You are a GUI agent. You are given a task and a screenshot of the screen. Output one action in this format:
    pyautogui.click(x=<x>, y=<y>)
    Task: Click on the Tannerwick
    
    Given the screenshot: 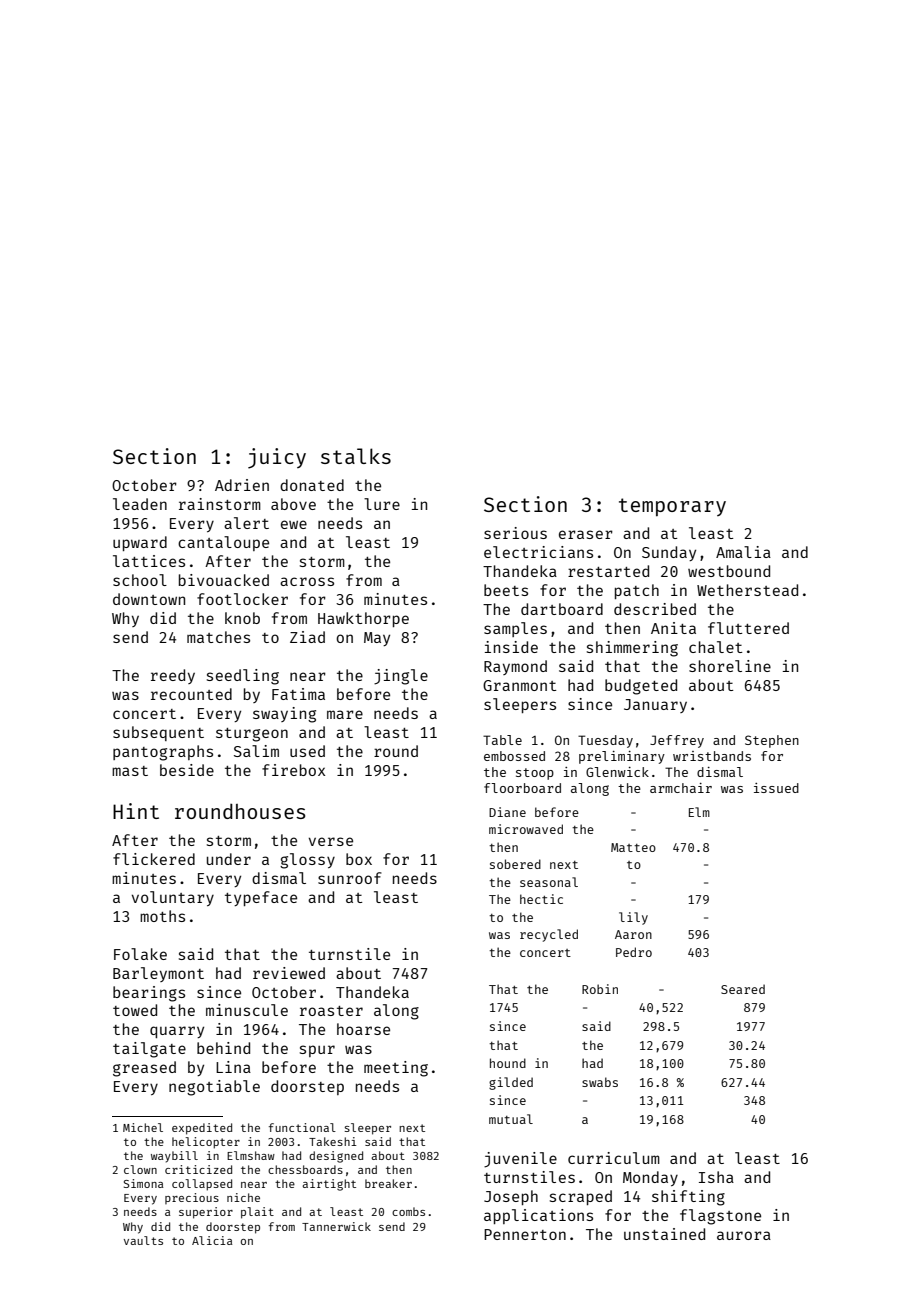 What is the action you would take?
    pyautogui.click(x=336, y=1226)
